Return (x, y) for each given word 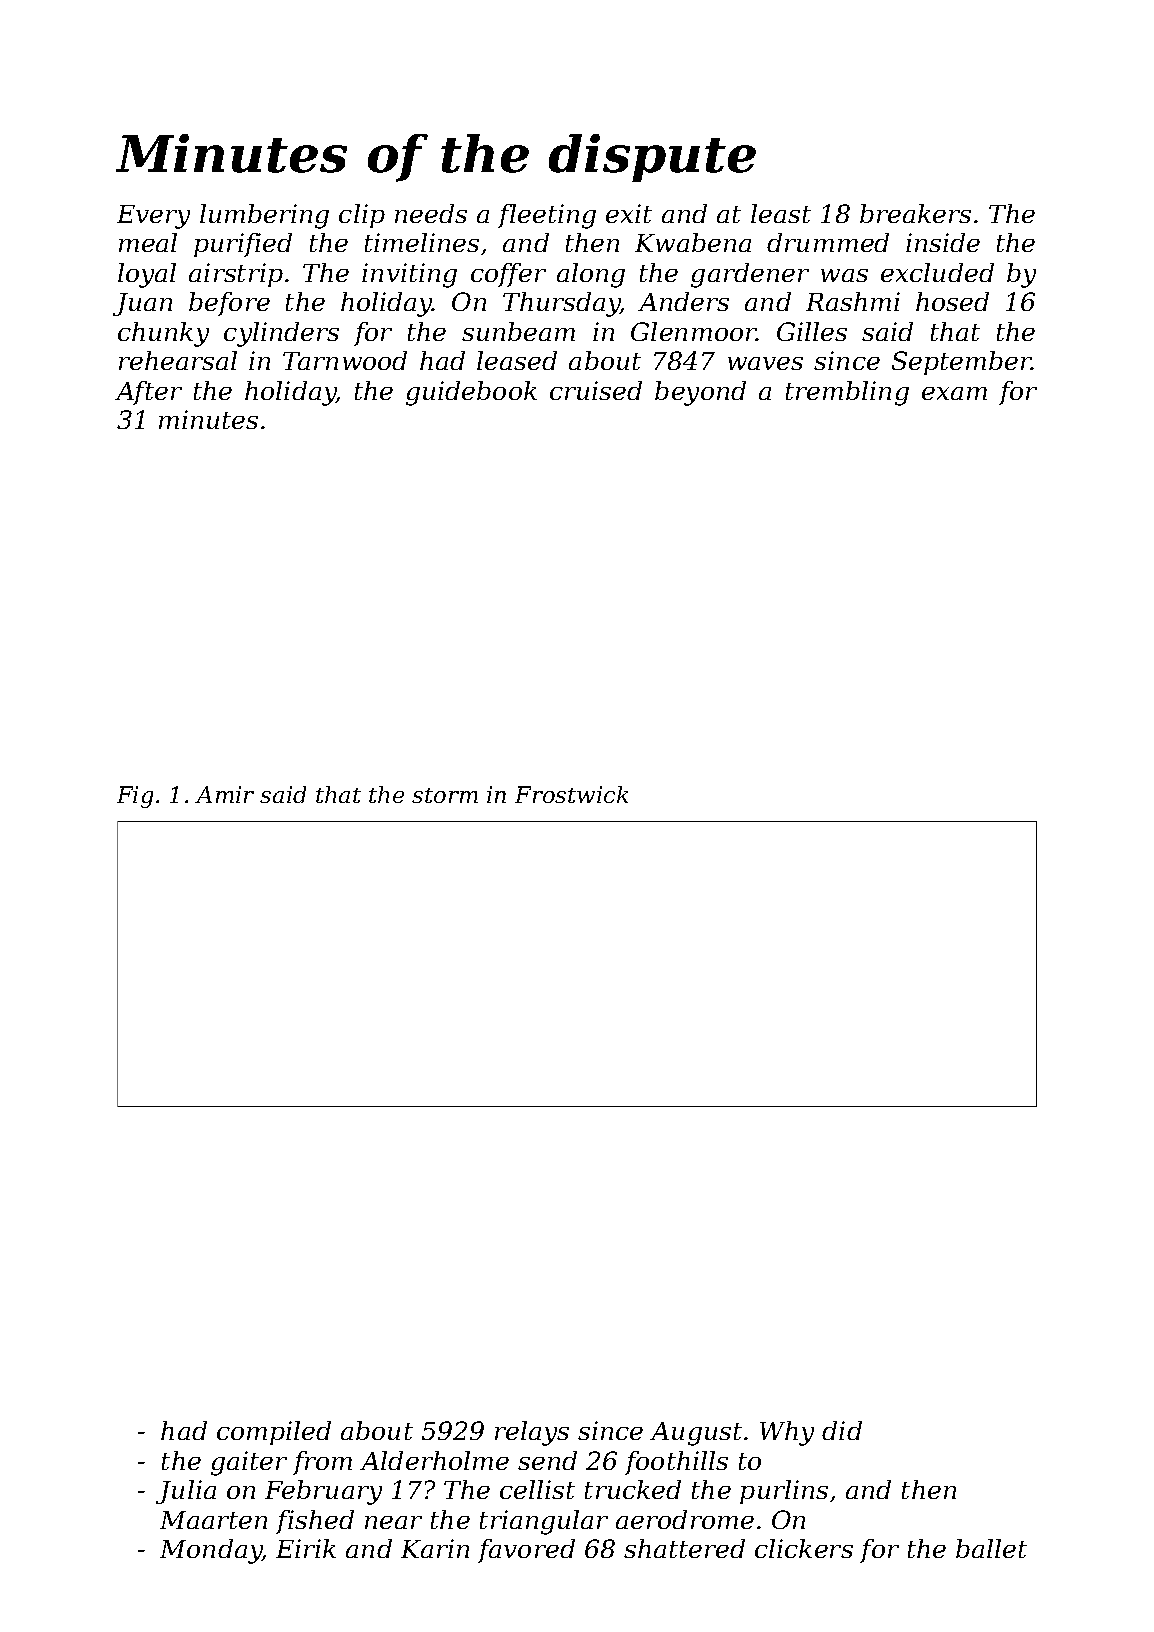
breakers (915, 213)
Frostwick (571, 794)
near (393, 1522)
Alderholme (434, 1460)
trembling (847, 393)
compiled (274, 1433)
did (842, 1430)
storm (445, 795)
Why (787, 1433)
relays (532, 1433)
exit (629, 213)
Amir (224, 794)
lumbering (264, 216)
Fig (135, 797)
